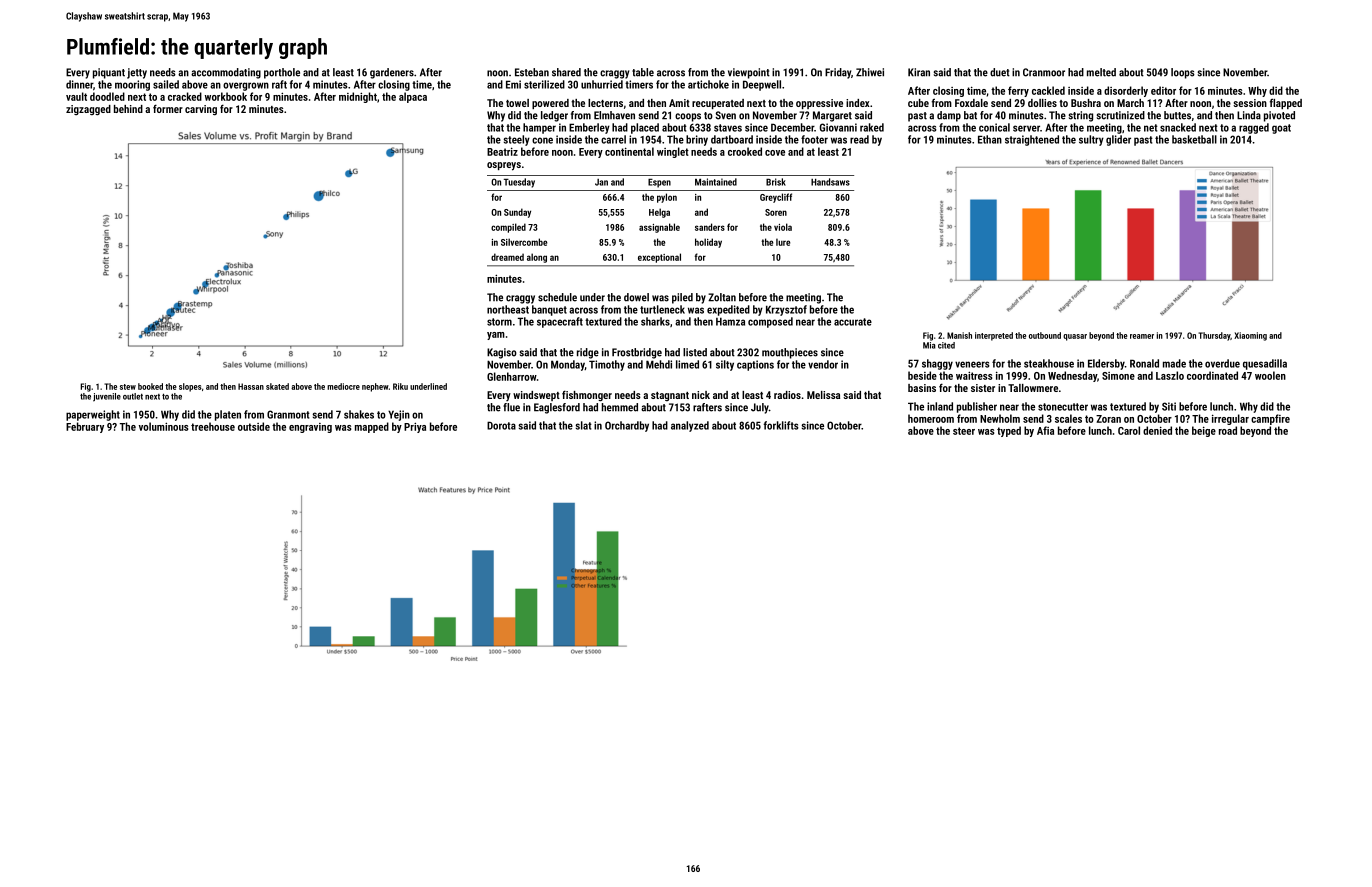 This screenshot has height=887, width=1372. What do you see at coordinates (392, 73) in the screenshot?
I see `gardeners` at bounding box center [392, 73].
